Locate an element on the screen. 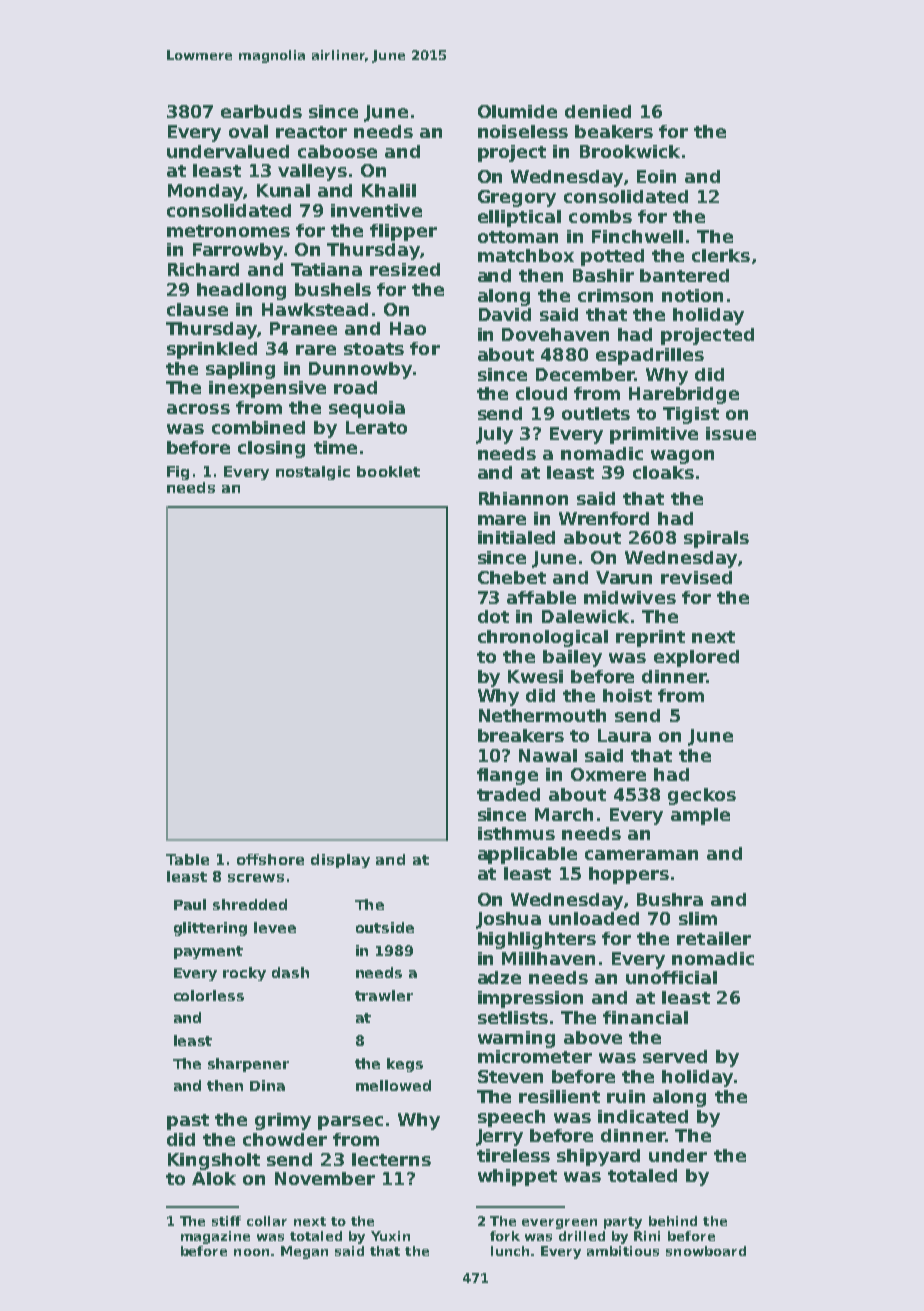 The image size is (924, 1311). denied is located at coordinates (598, 111).
